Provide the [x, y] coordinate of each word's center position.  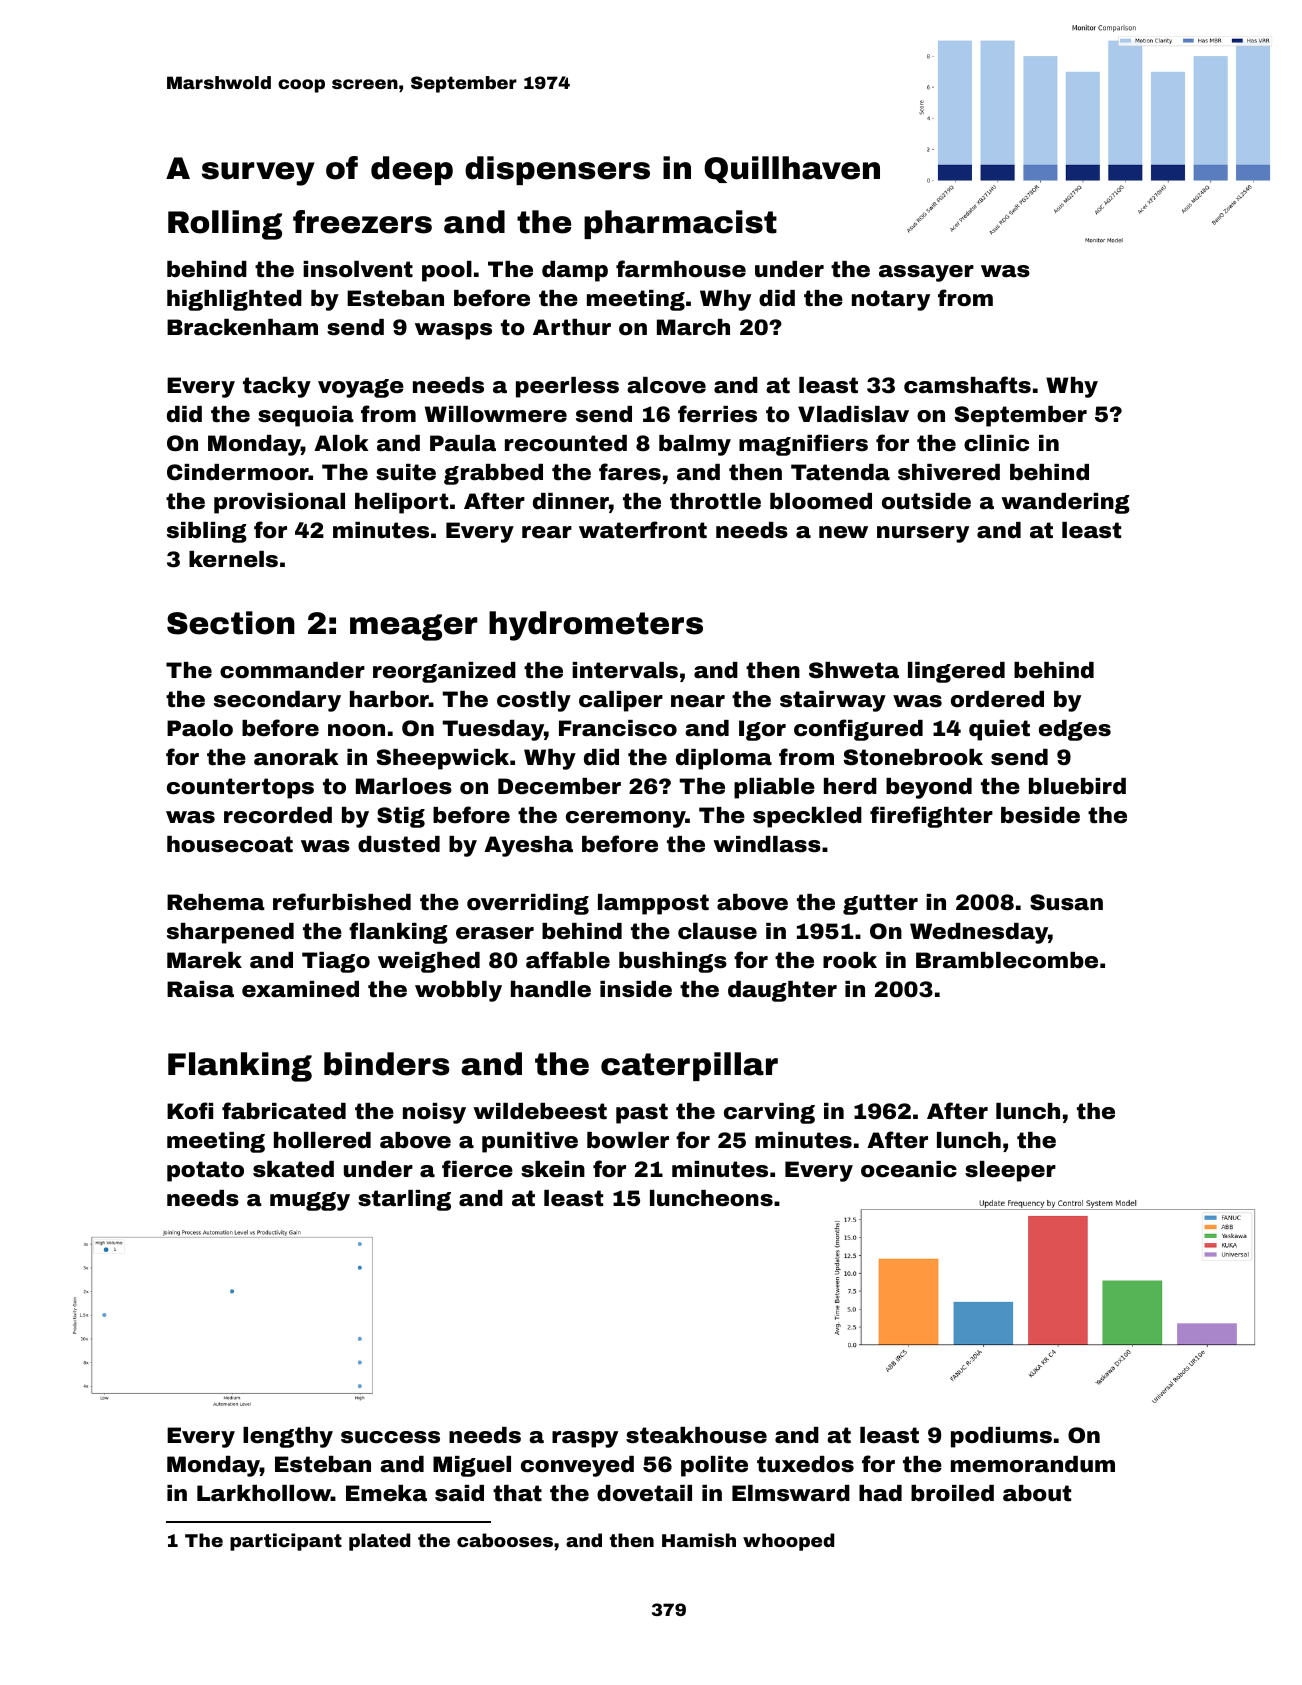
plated [379, 1542]
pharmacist [680, 224]
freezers [362, 222]
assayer [926, 273]
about [1037, 1493]
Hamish [699, 1540]
